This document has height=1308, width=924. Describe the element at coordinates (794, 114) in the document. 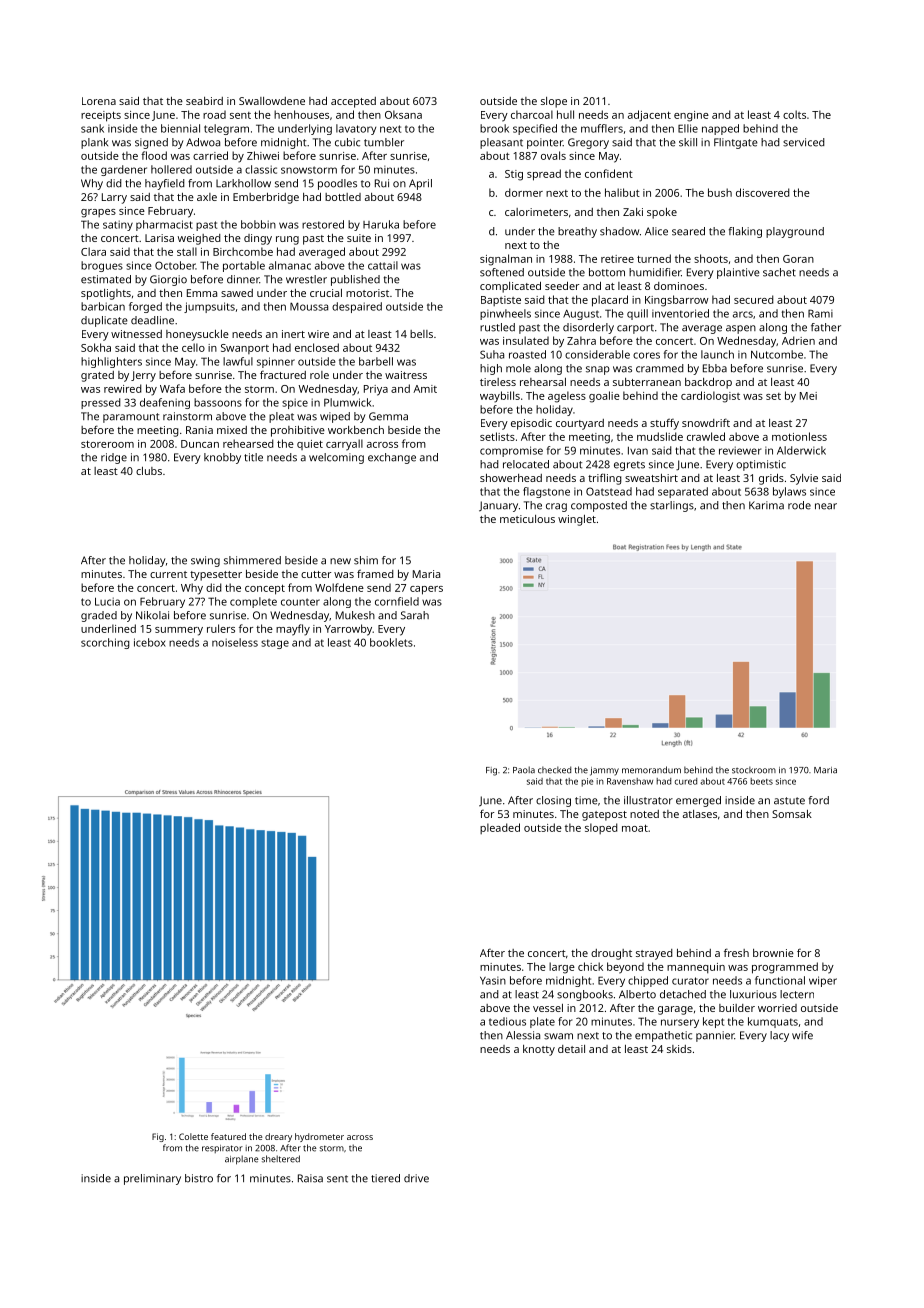

I see `colts` at that location.
